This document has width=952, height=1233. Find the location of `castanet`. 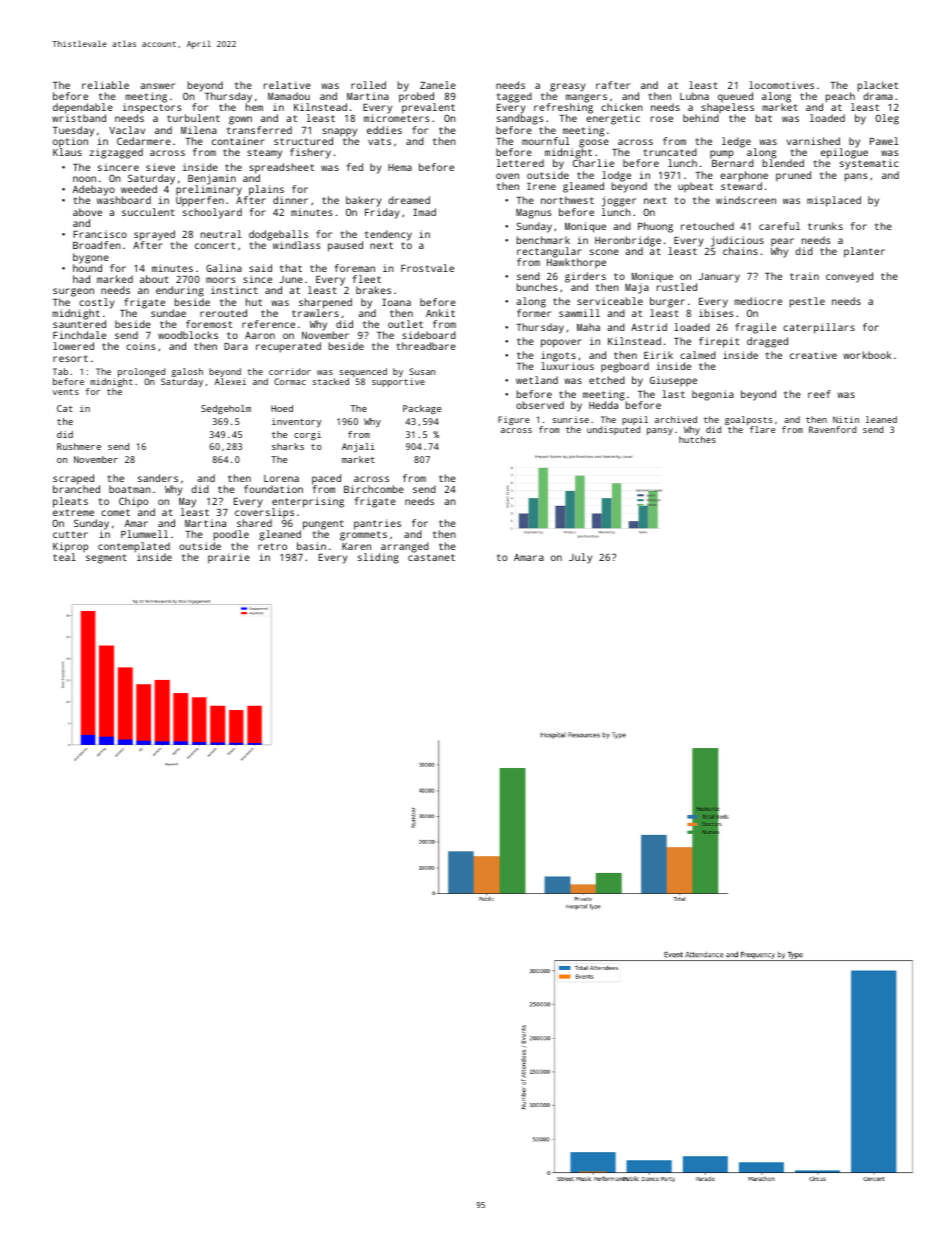

castanet is located at coordinates (431, 557).
